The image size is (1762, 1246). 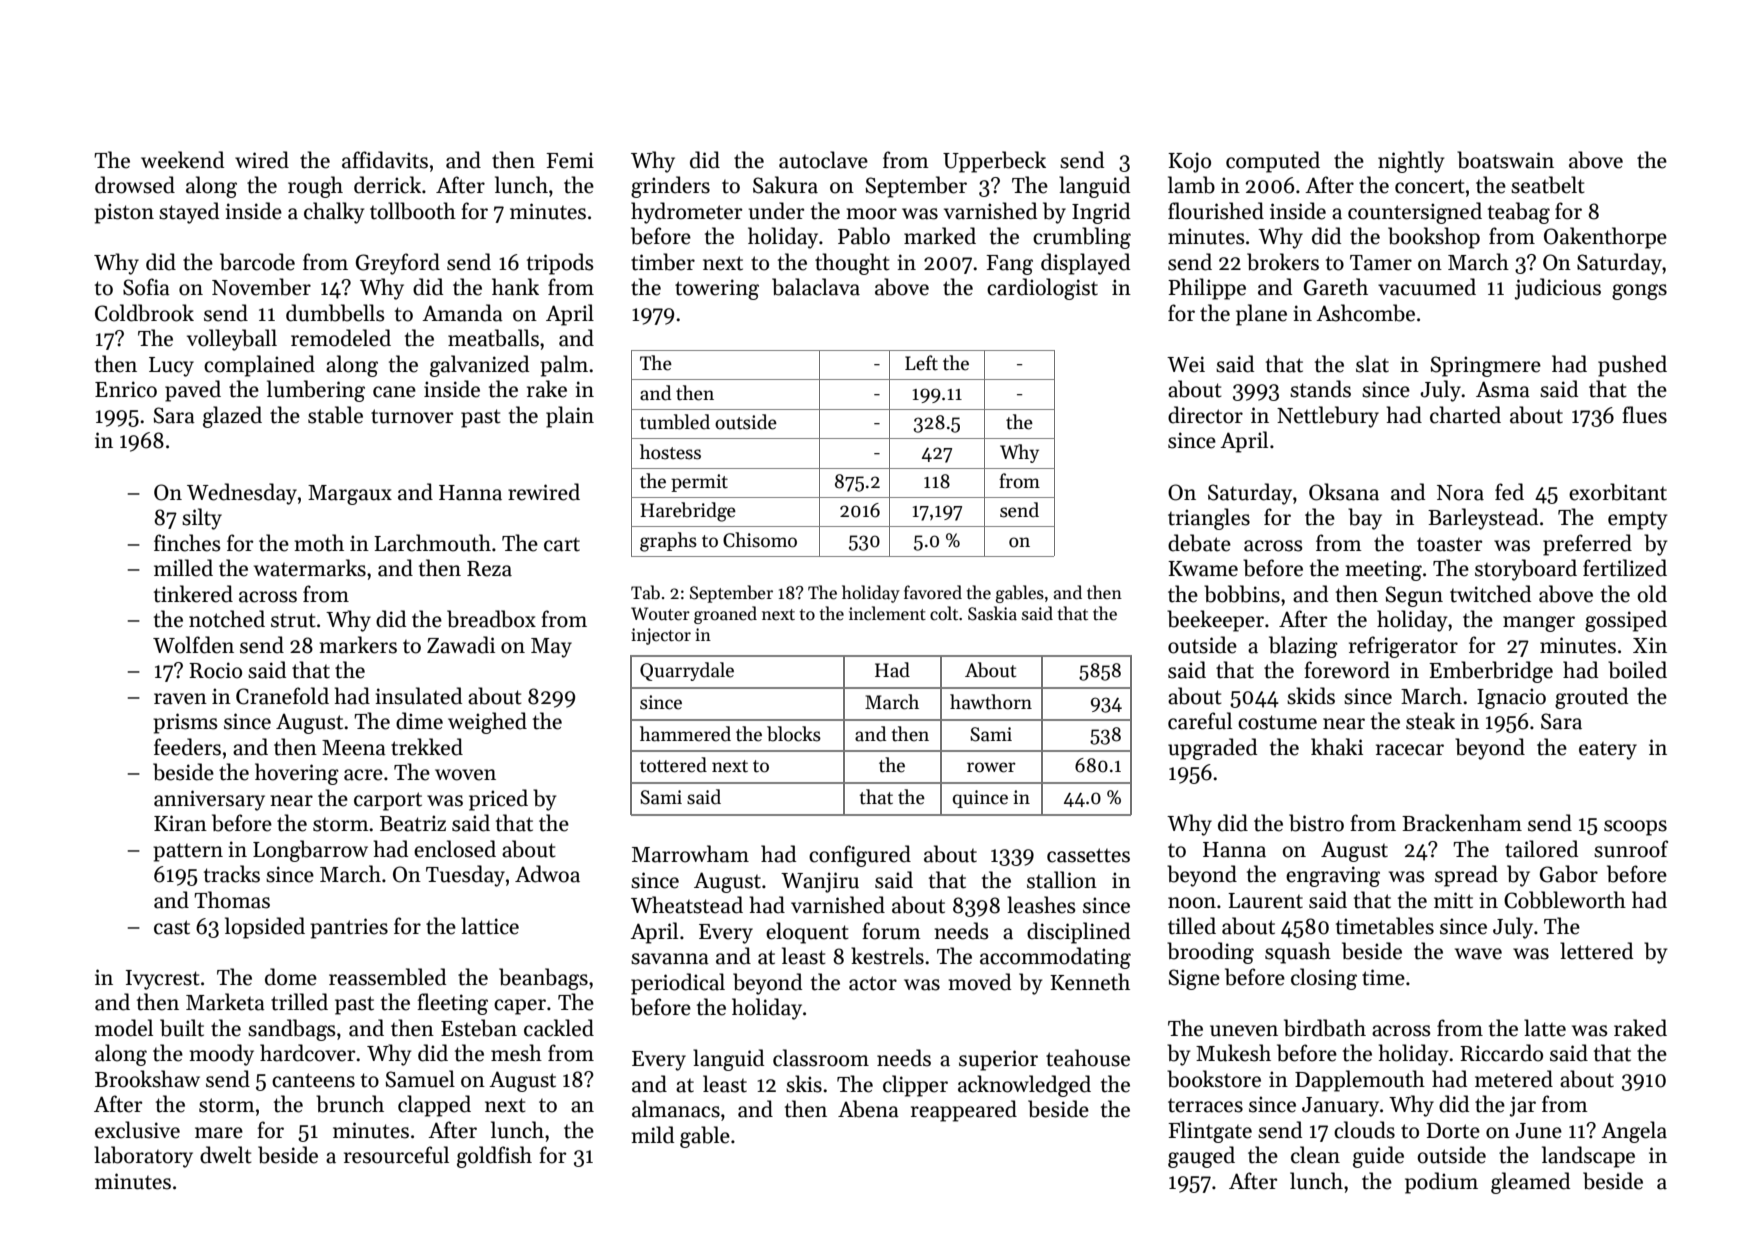 What do you see at coordinates (1205, 415) in the document?
I see `director` at bounding box center [1205, 415].
